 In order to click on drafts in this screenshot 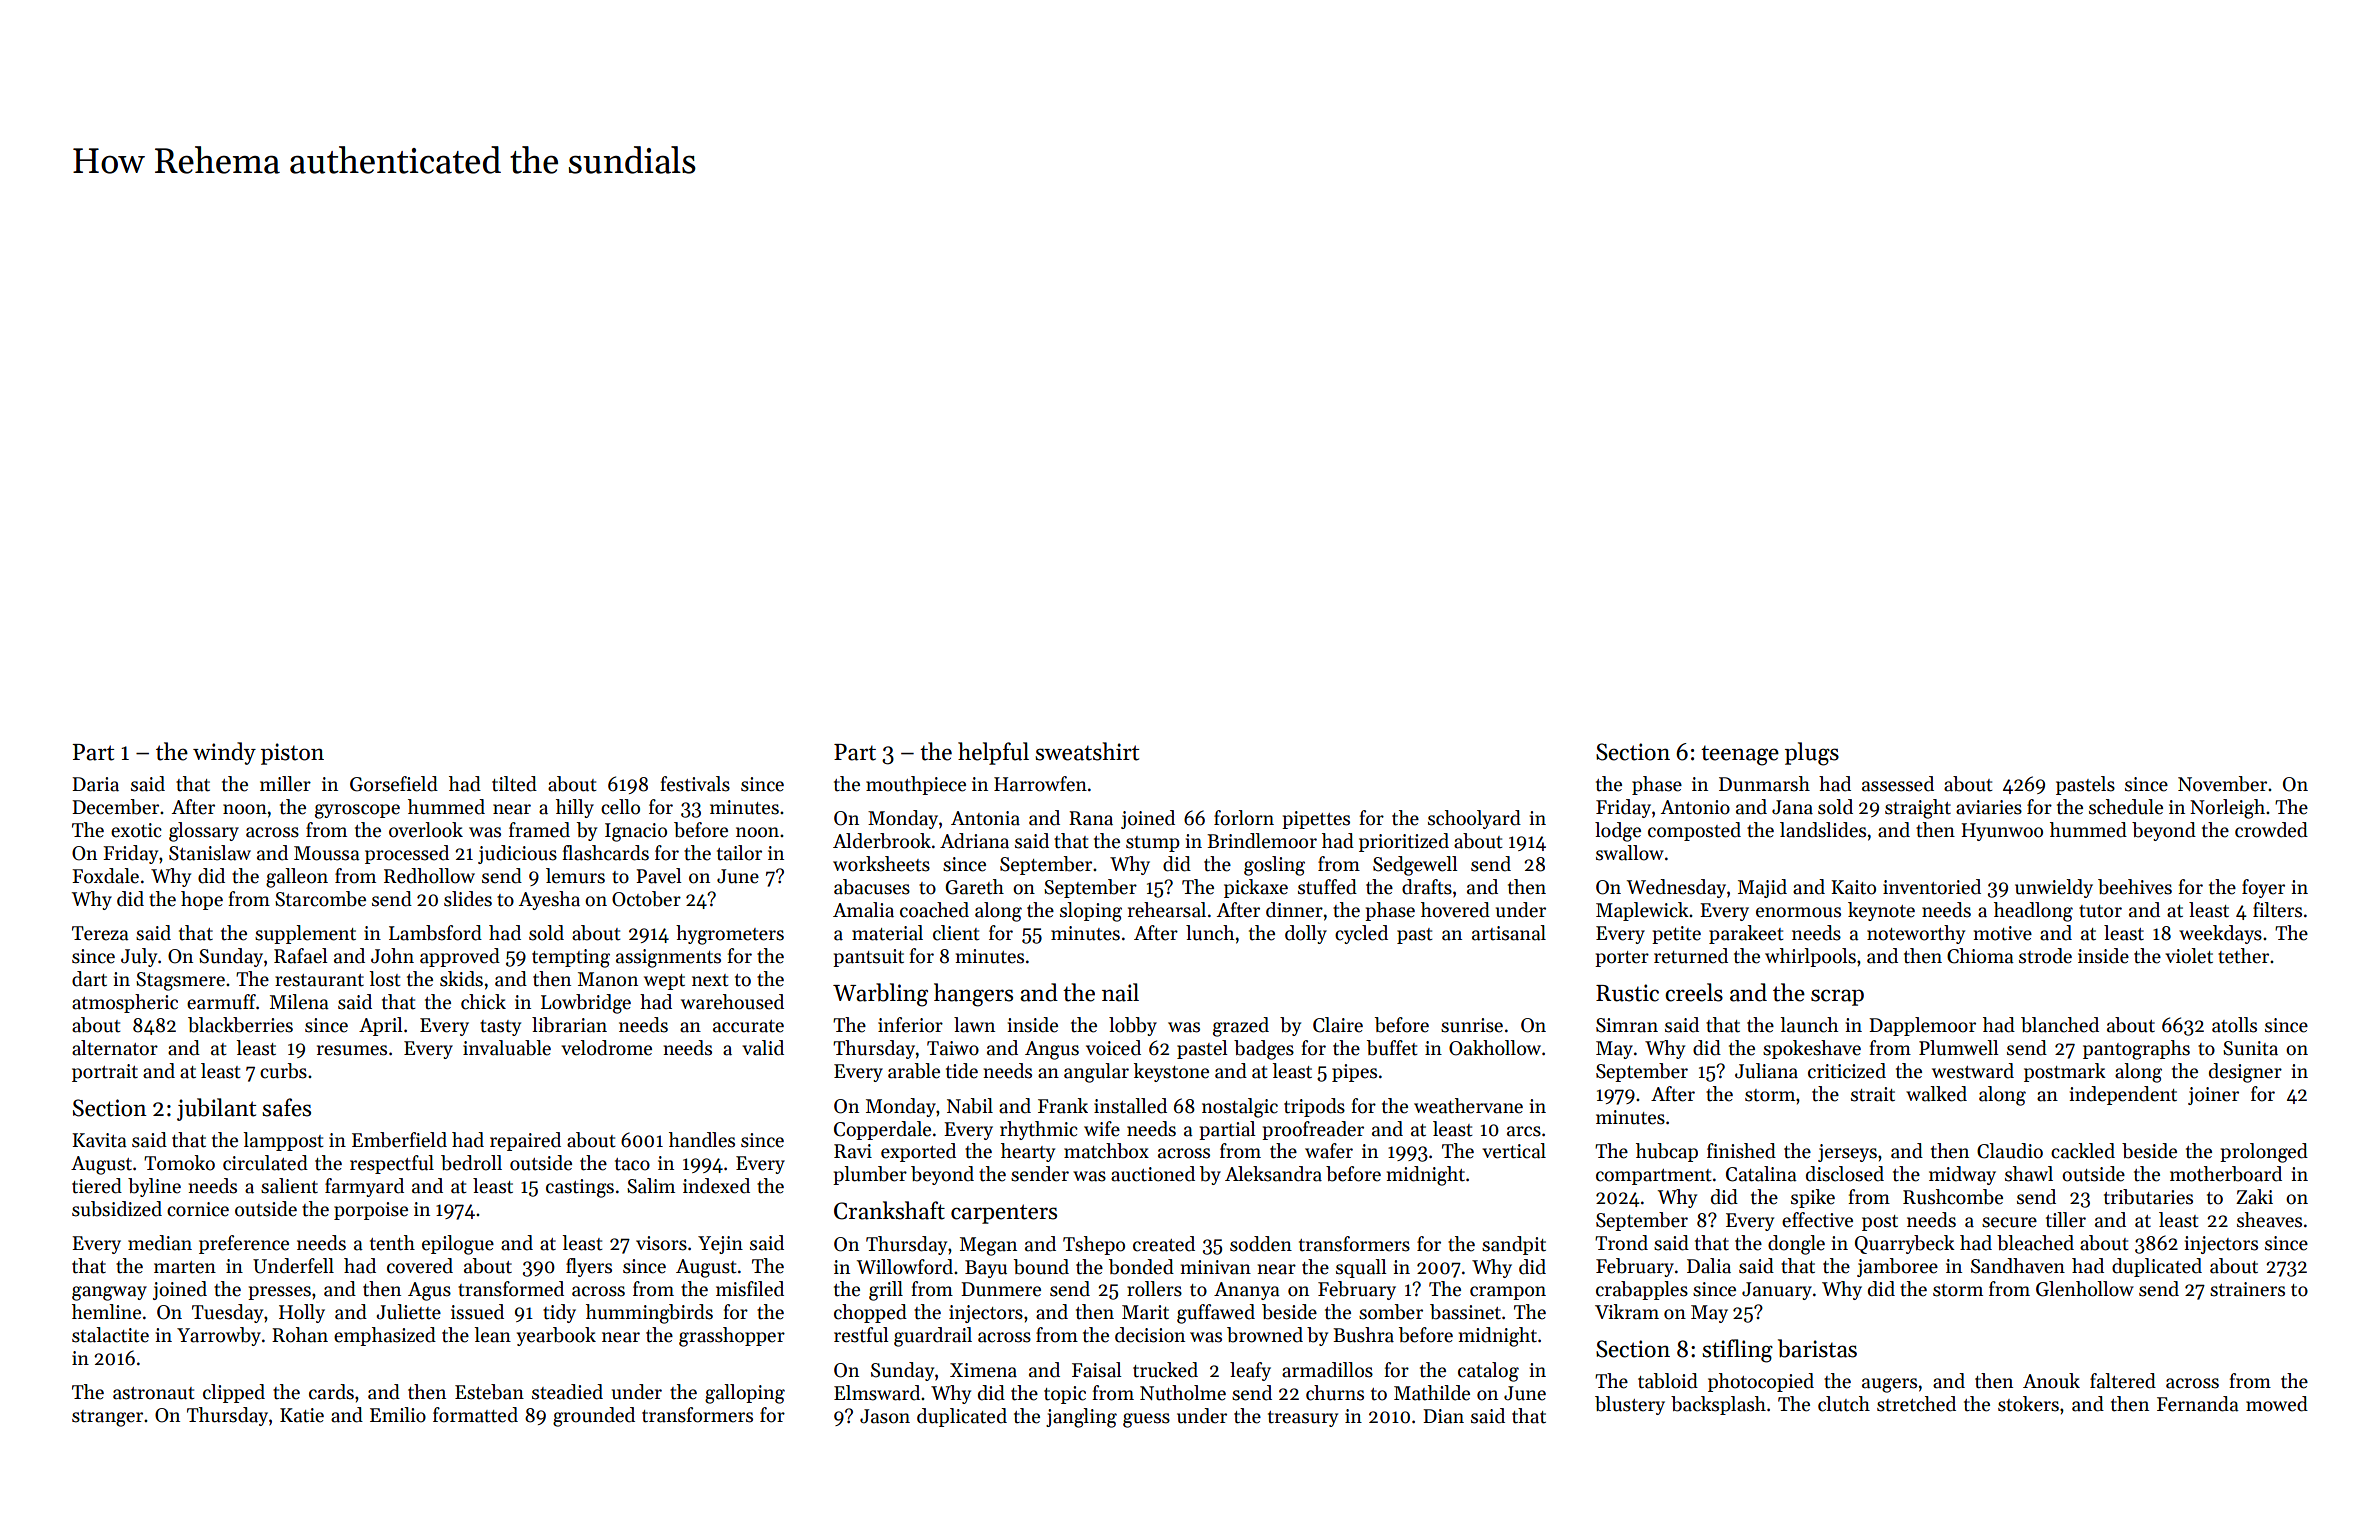, I will do `click(1427, 887)`.
